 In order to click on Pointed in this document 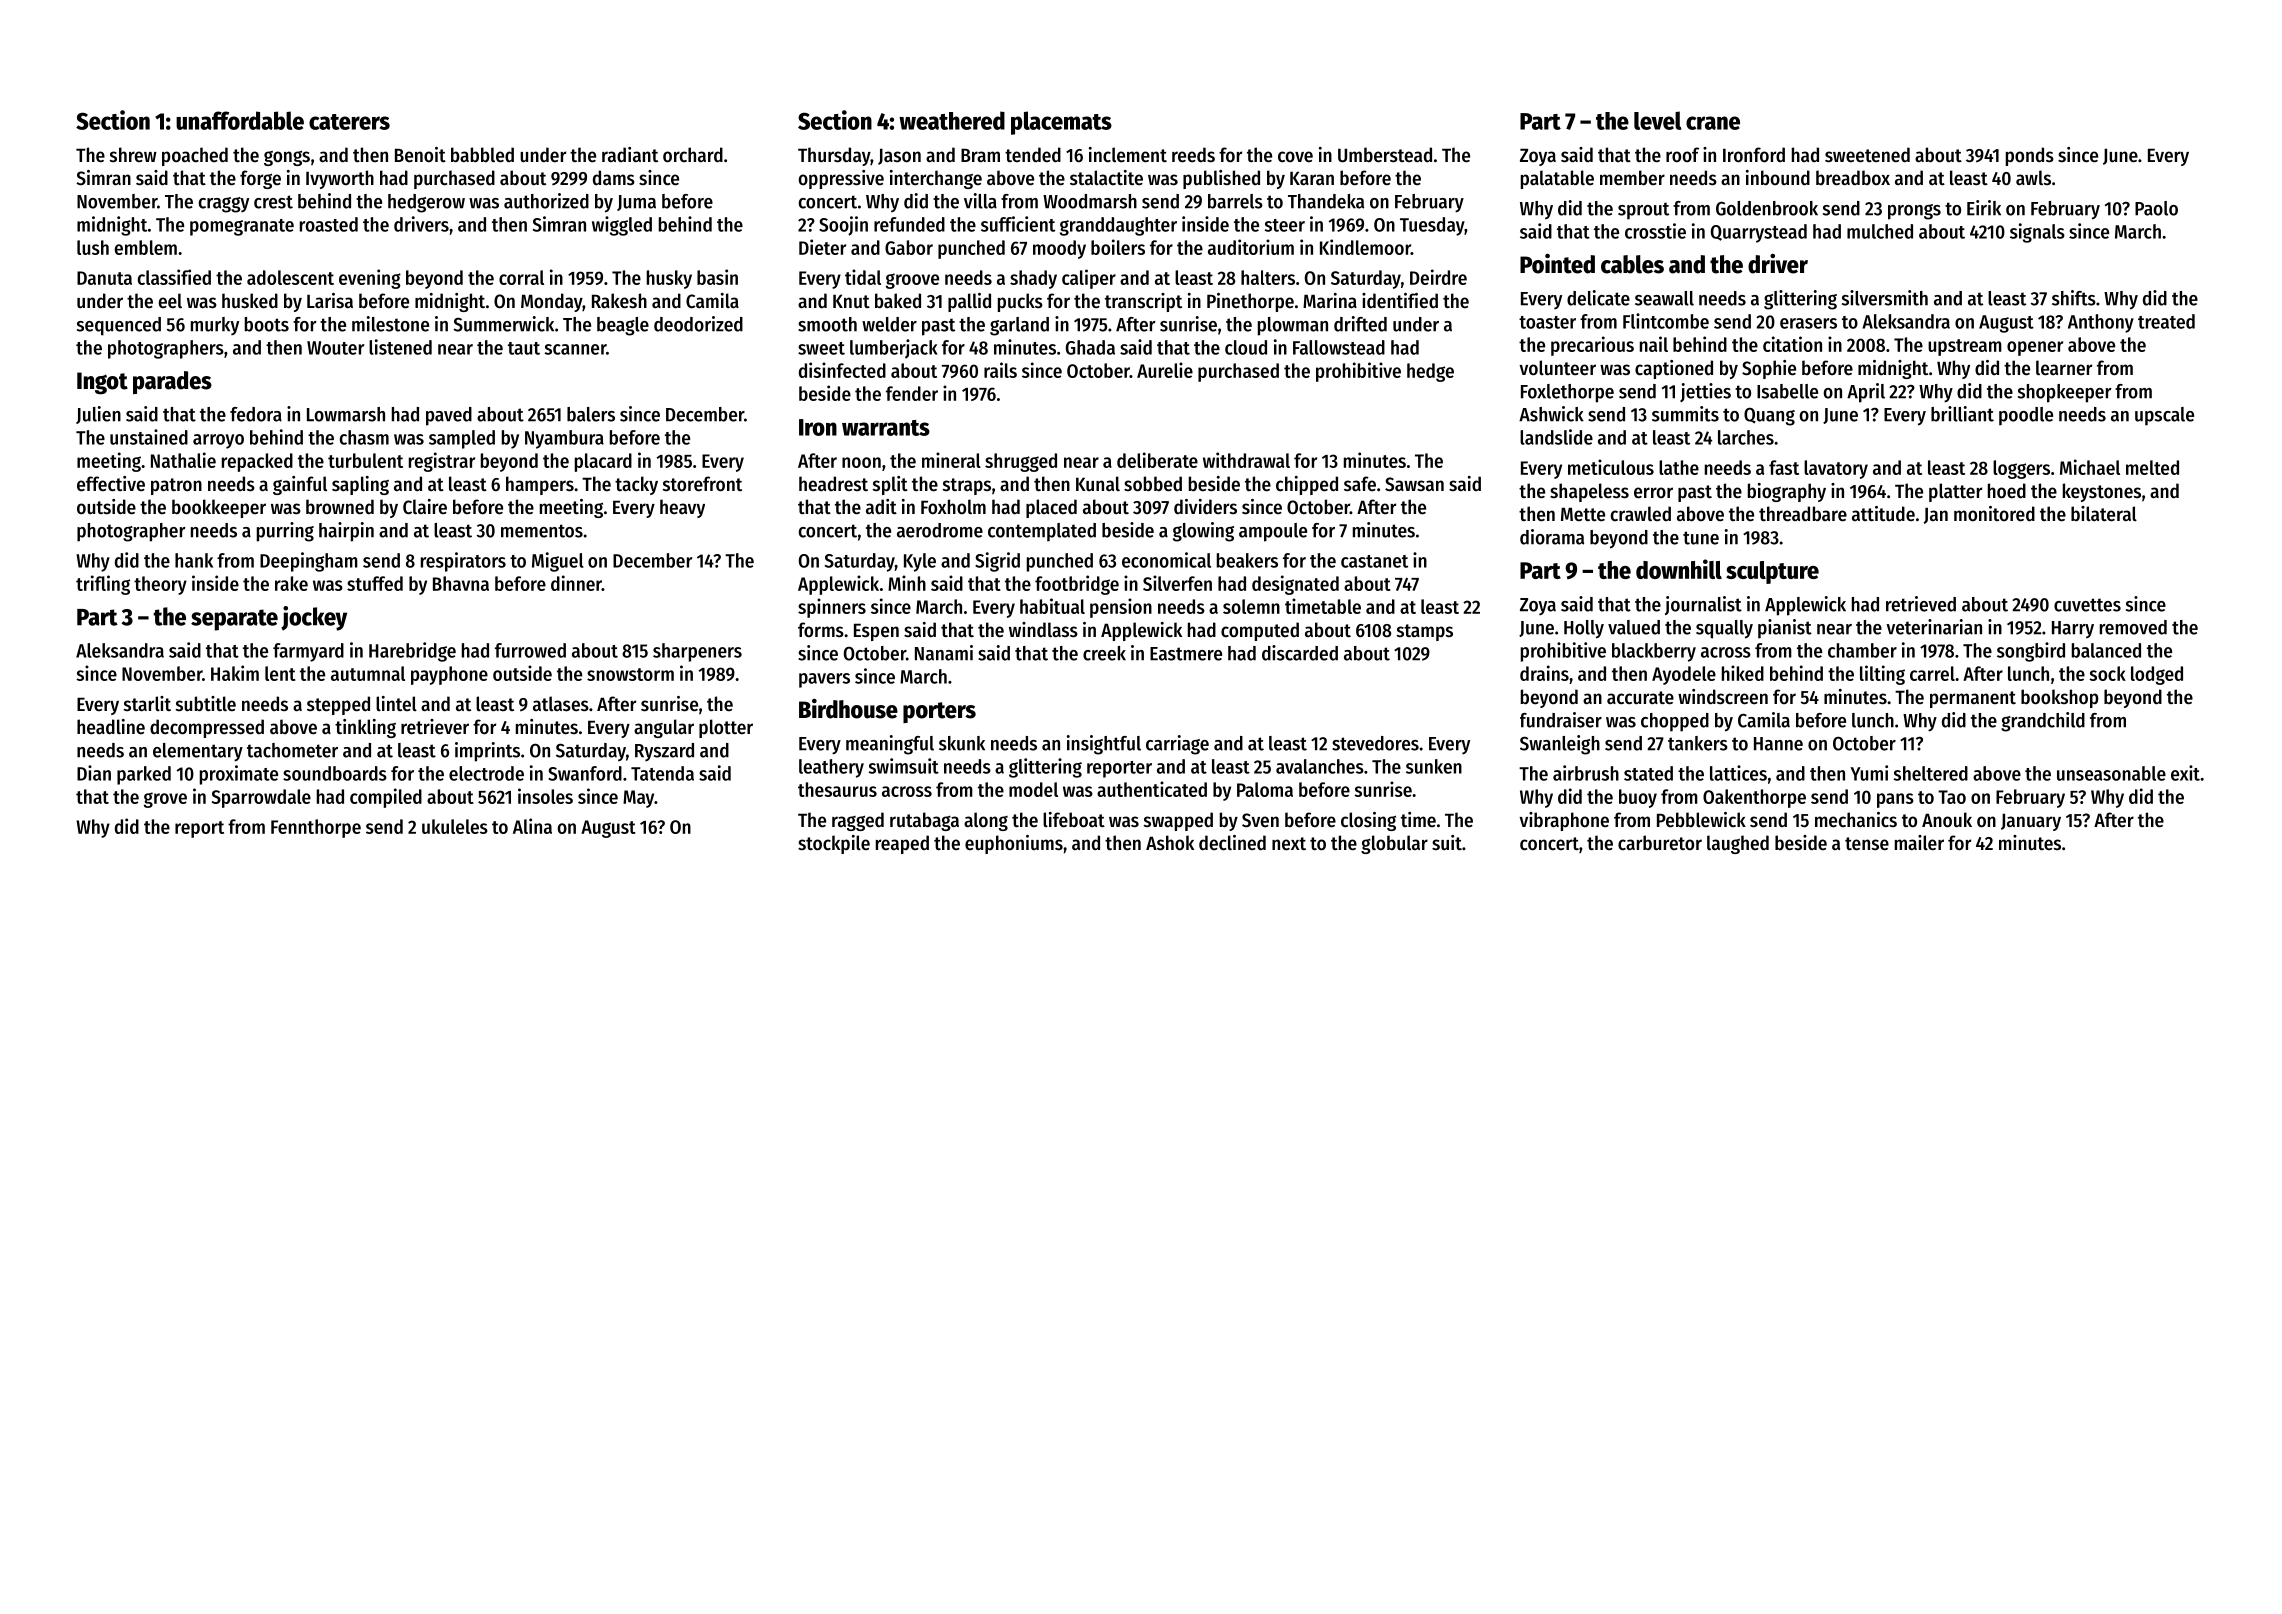, I will do `click(1557, 264)`.
